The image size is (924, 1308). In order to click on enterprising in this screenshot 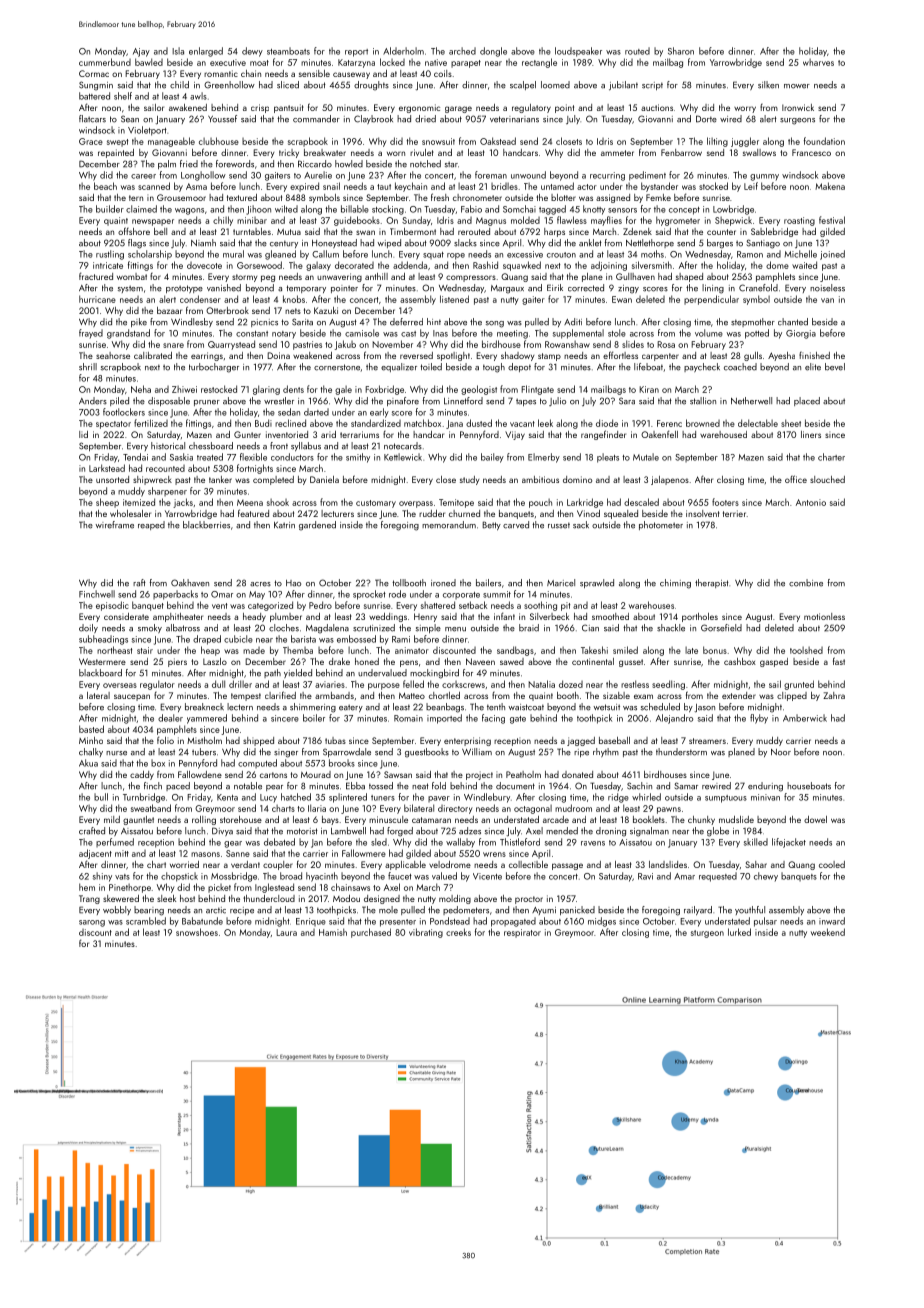, I will do `click(467, 741)`.
